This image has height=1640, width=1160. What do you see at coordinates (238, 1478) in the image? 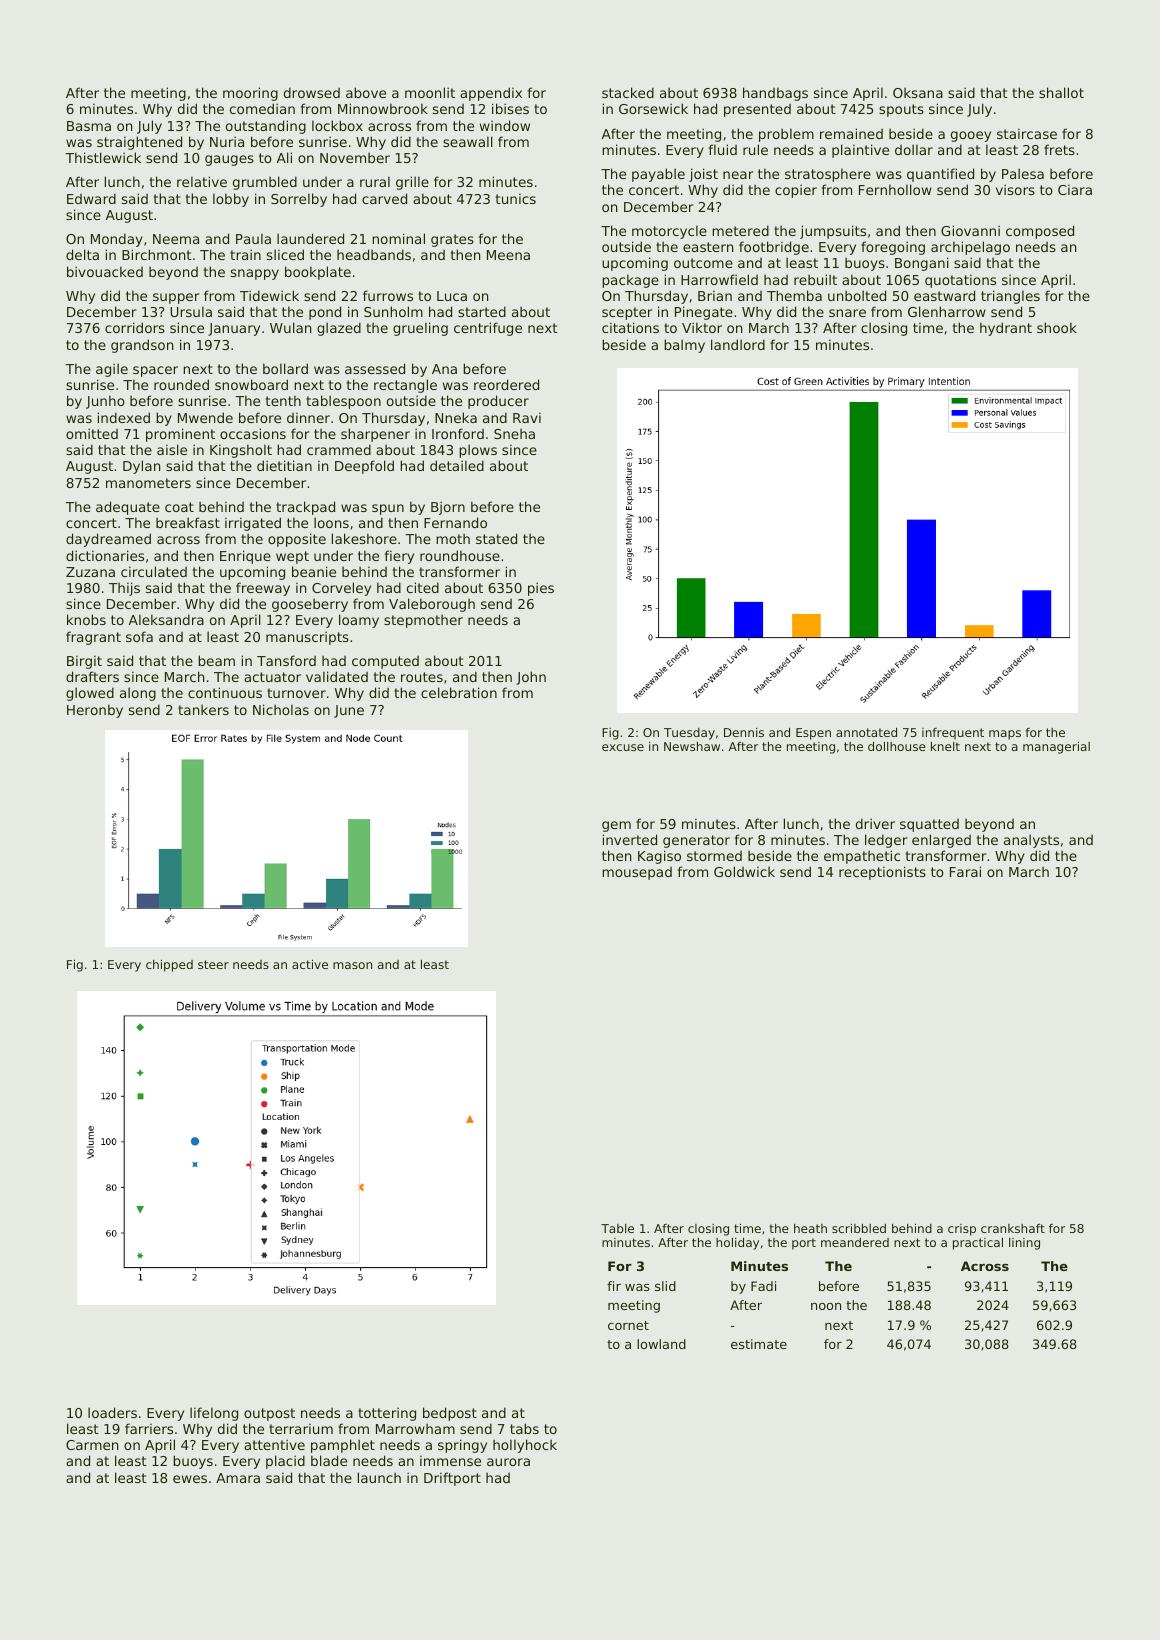
I see `Amara` at bounding box center [238, 1478].
